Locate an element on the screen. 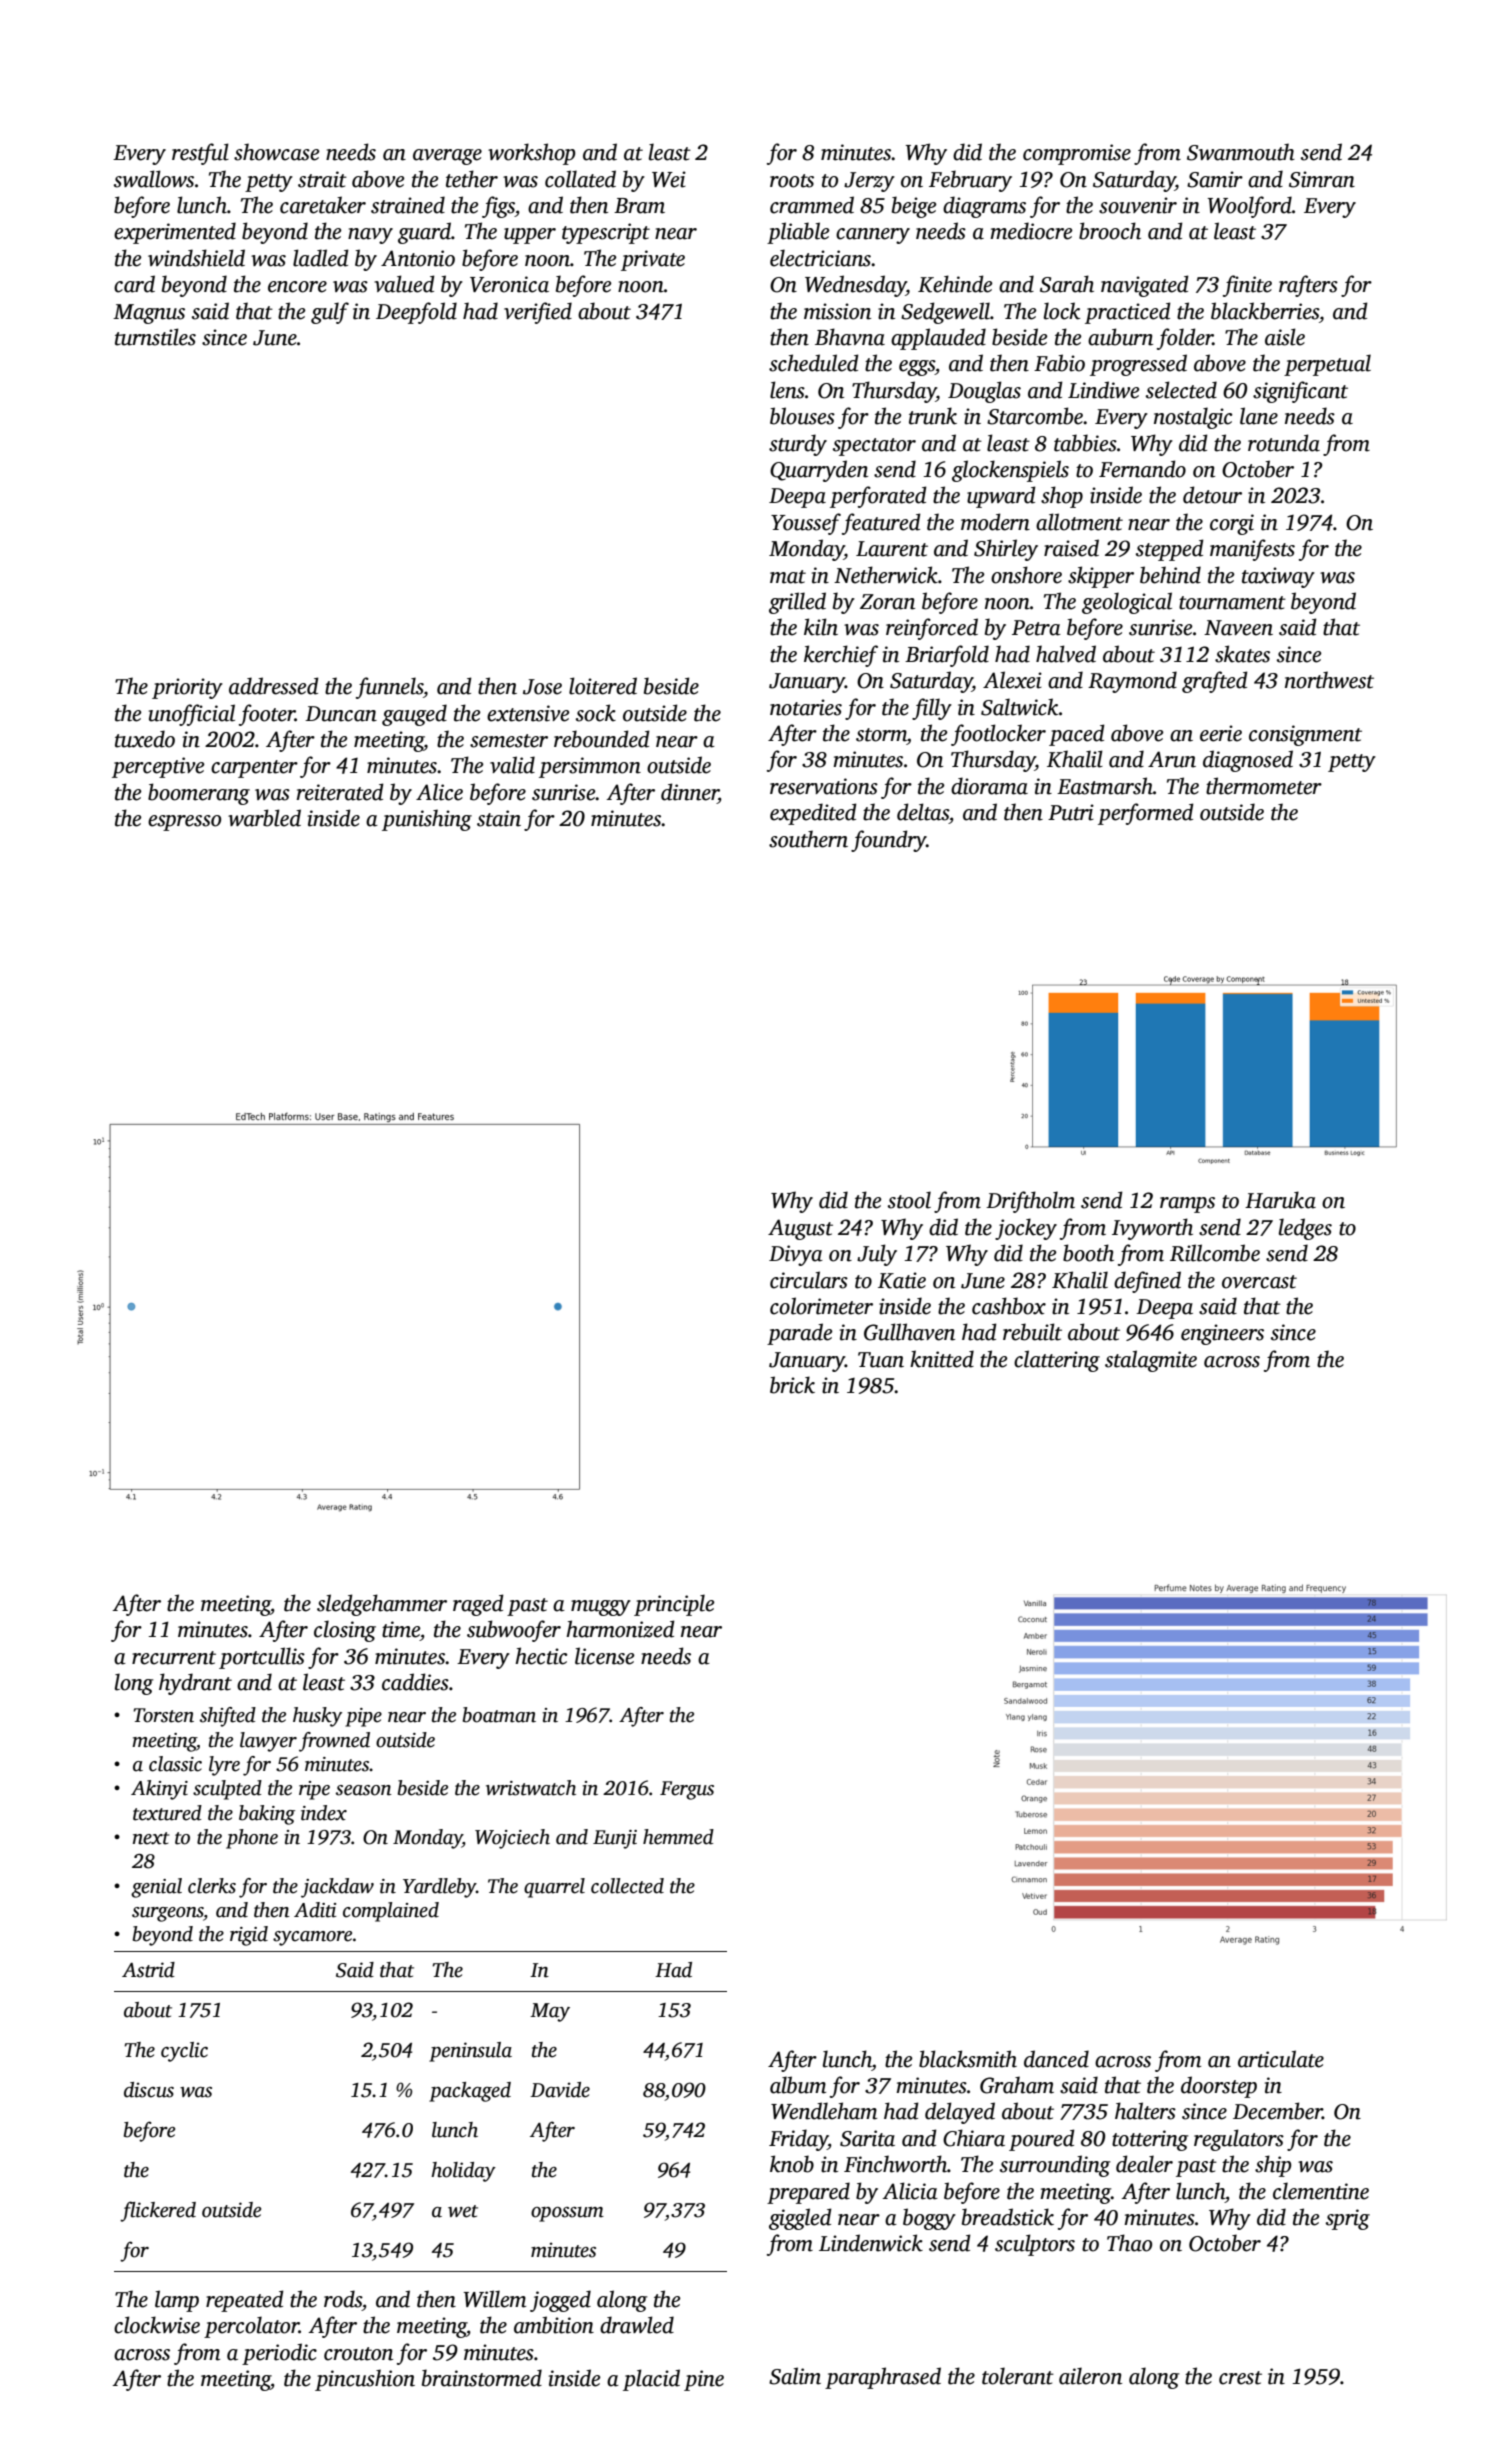 Image resolution: width=1496 pixels, height=2464 pixels. Simran is located at coordinates (1322, 179).
